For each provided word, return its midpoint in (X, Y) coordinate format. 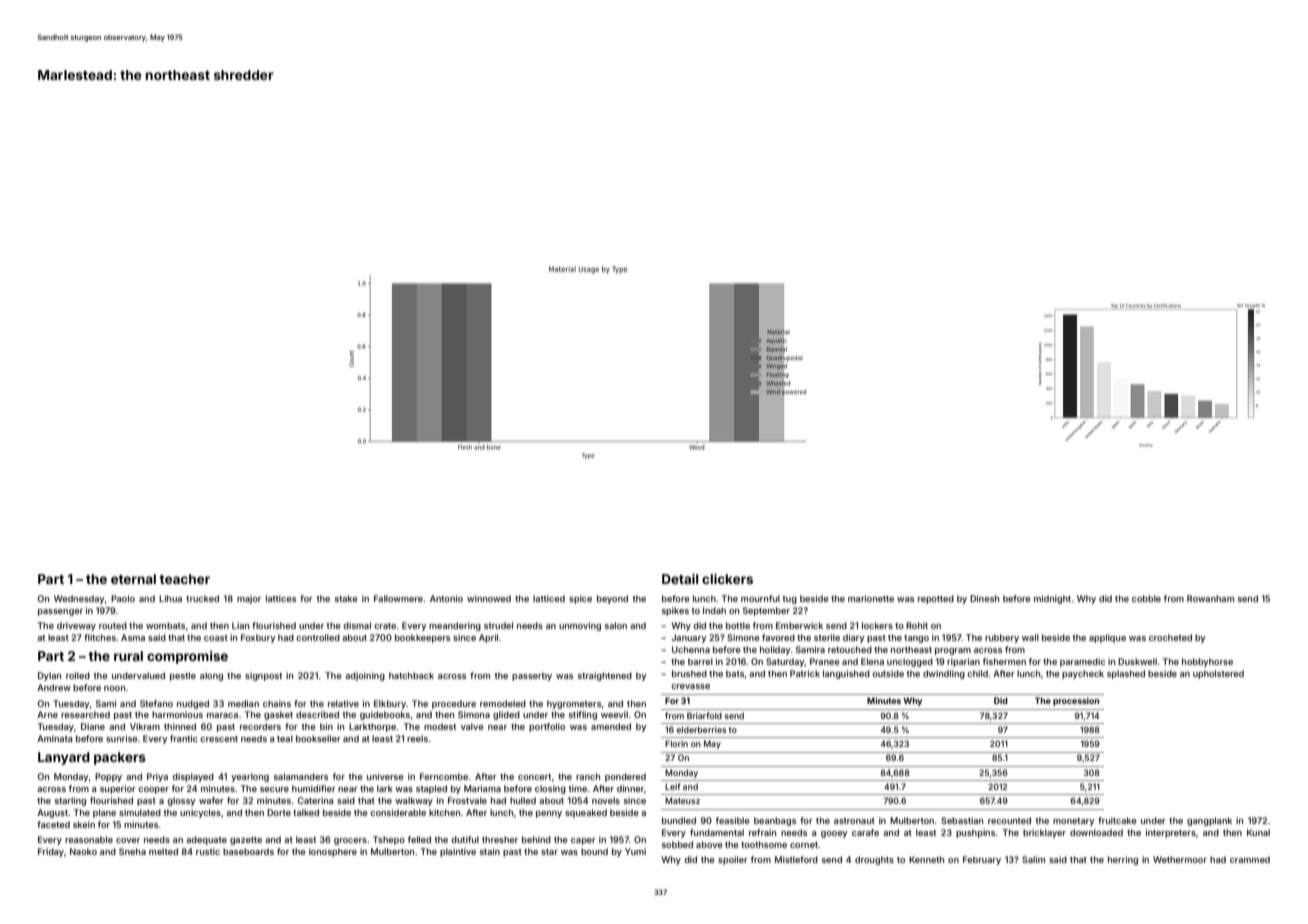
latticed (549, 598)
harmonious (177, 714)
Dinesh (984, 598)
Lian (240, 625)
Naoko (83, 851)
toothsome (764, 844)
